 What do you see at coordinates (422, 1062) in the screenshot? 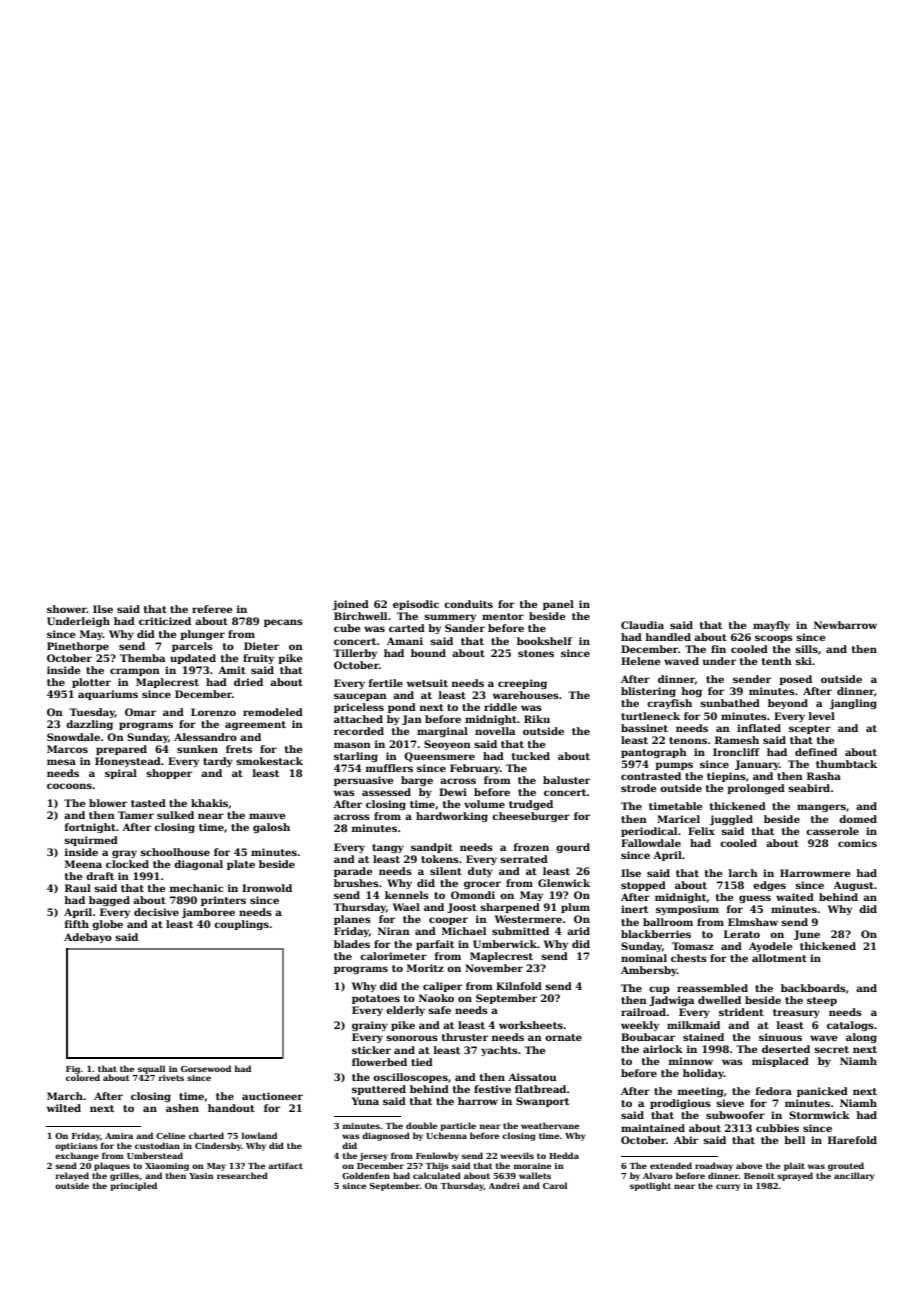
I see `tied` at bounding box center [422, 1062].
